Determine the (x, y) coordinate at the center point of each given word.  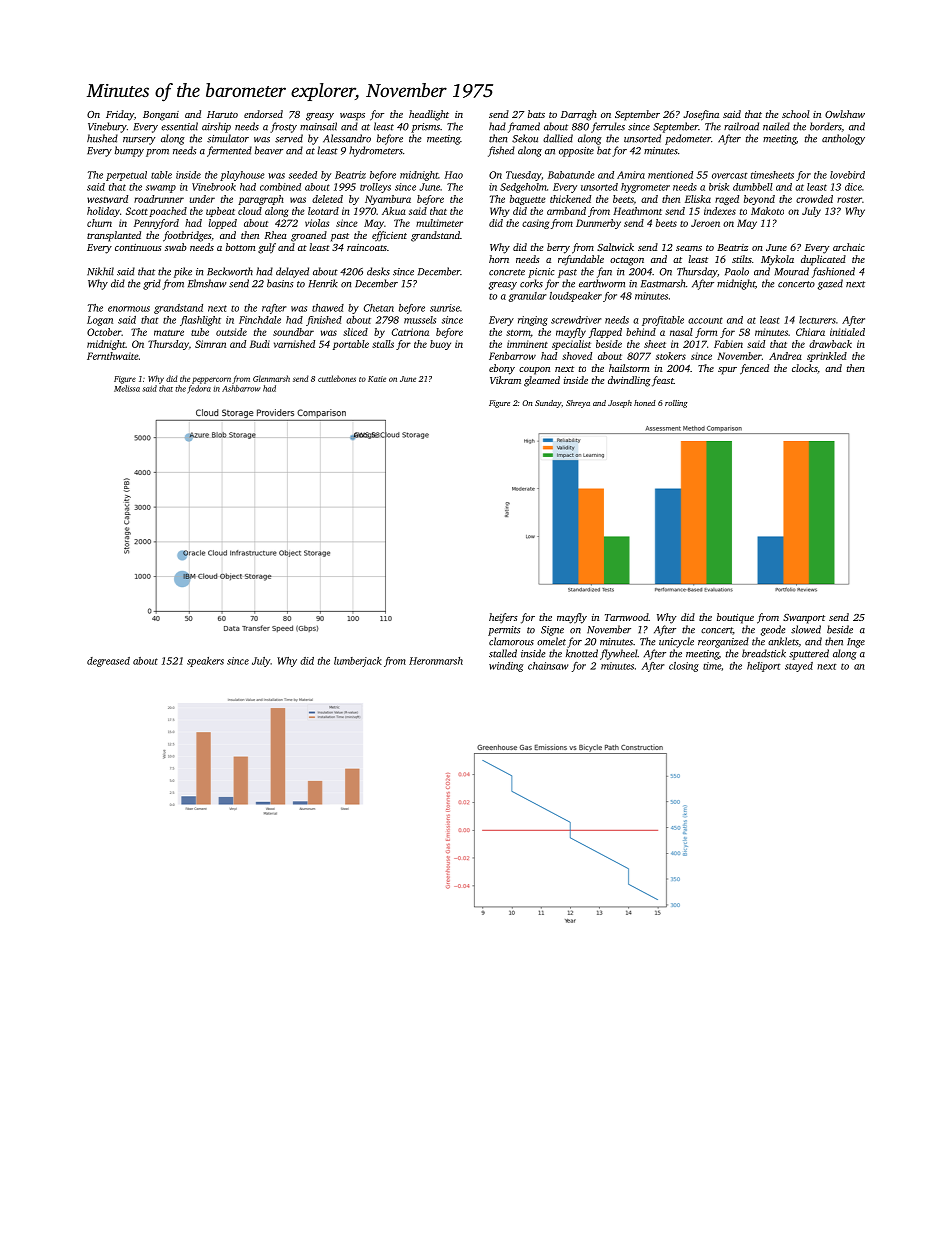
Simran (210, 344)
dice (853, 187)
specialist (571, 345)
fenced (754, 369)
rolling (676, 404)
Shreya (578, 404)
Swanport (804, 619)
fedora (199, 389)
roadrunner (159, 199)
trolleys (375, 188)
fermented (229, 151)
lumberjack (358, 662)
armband (566, 211)
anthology (843, 139)
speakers (205, 662)
